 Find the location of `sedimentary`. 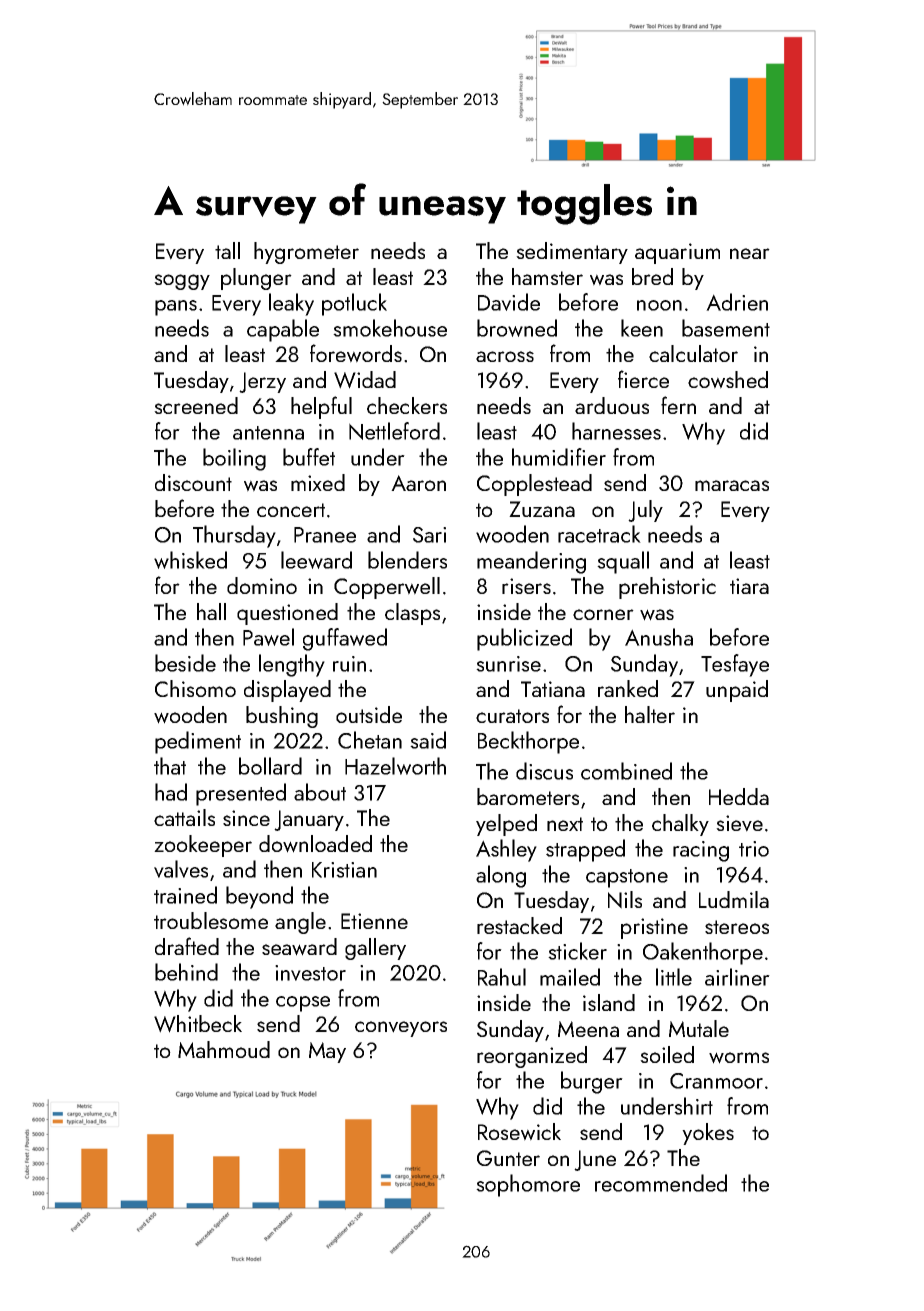

sedimentary is located at coordinates (572, 253).
